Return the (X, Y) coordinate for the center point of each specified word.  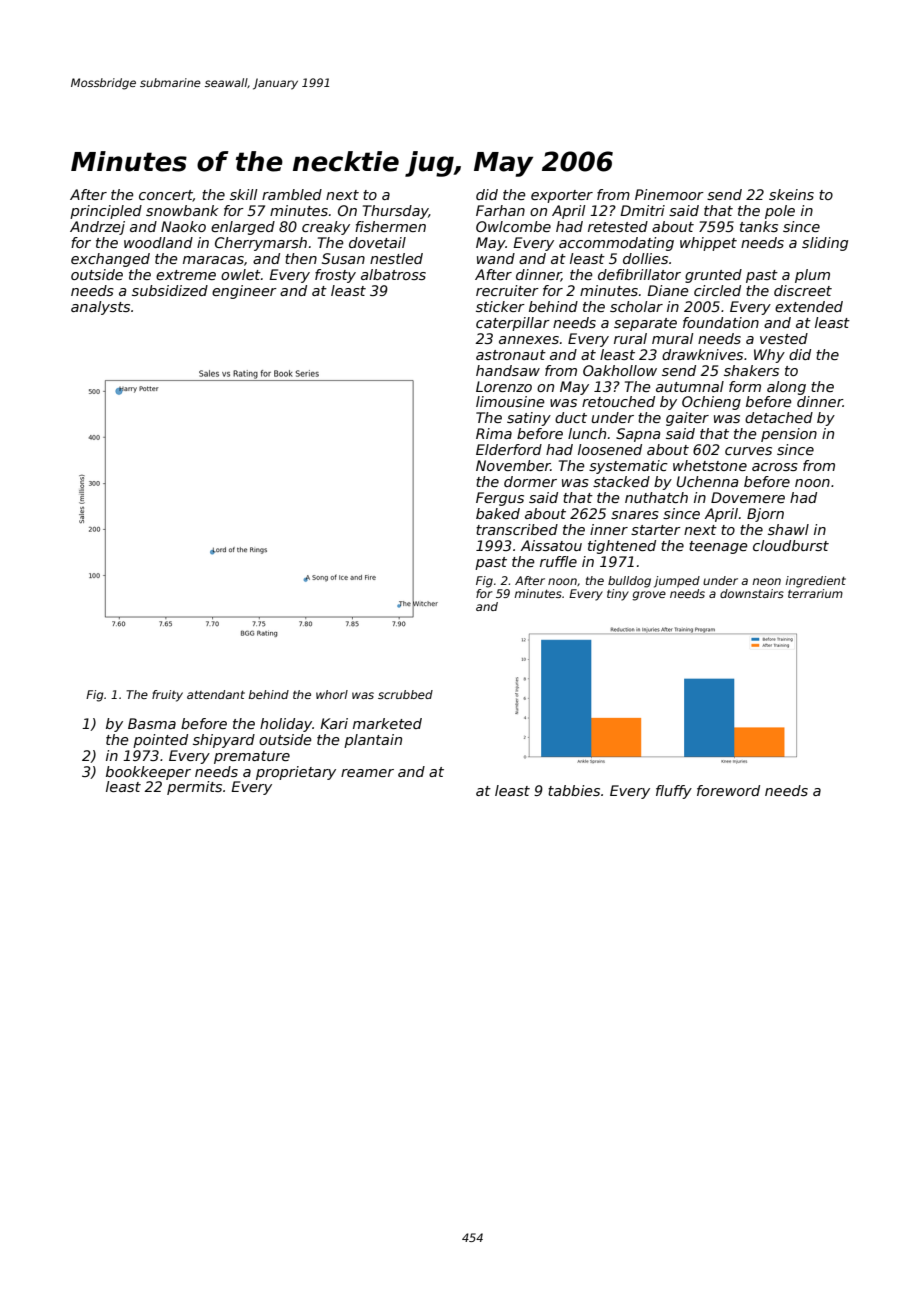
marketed (387, 723)
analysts (100, 308)
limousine (510, 401)
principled (106, 212)
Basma (152, 723)
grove (649, 596)
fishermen (390, 226)
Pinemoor (669, 194)
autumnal (690, 386)
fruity (167, 696)
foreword (728, 790)
